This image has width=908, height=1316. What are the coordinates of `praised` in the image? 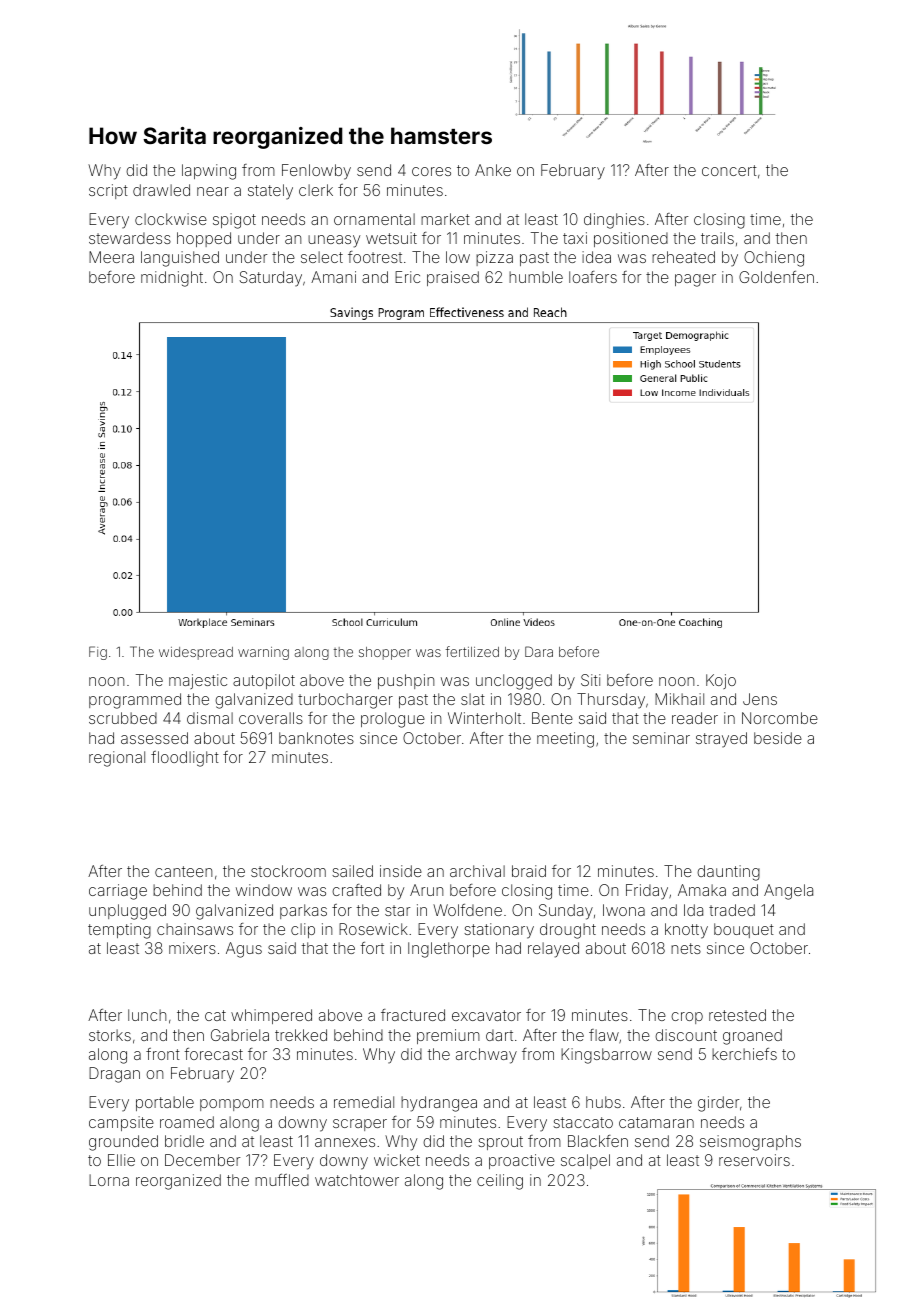 It's located at (453, 278).
